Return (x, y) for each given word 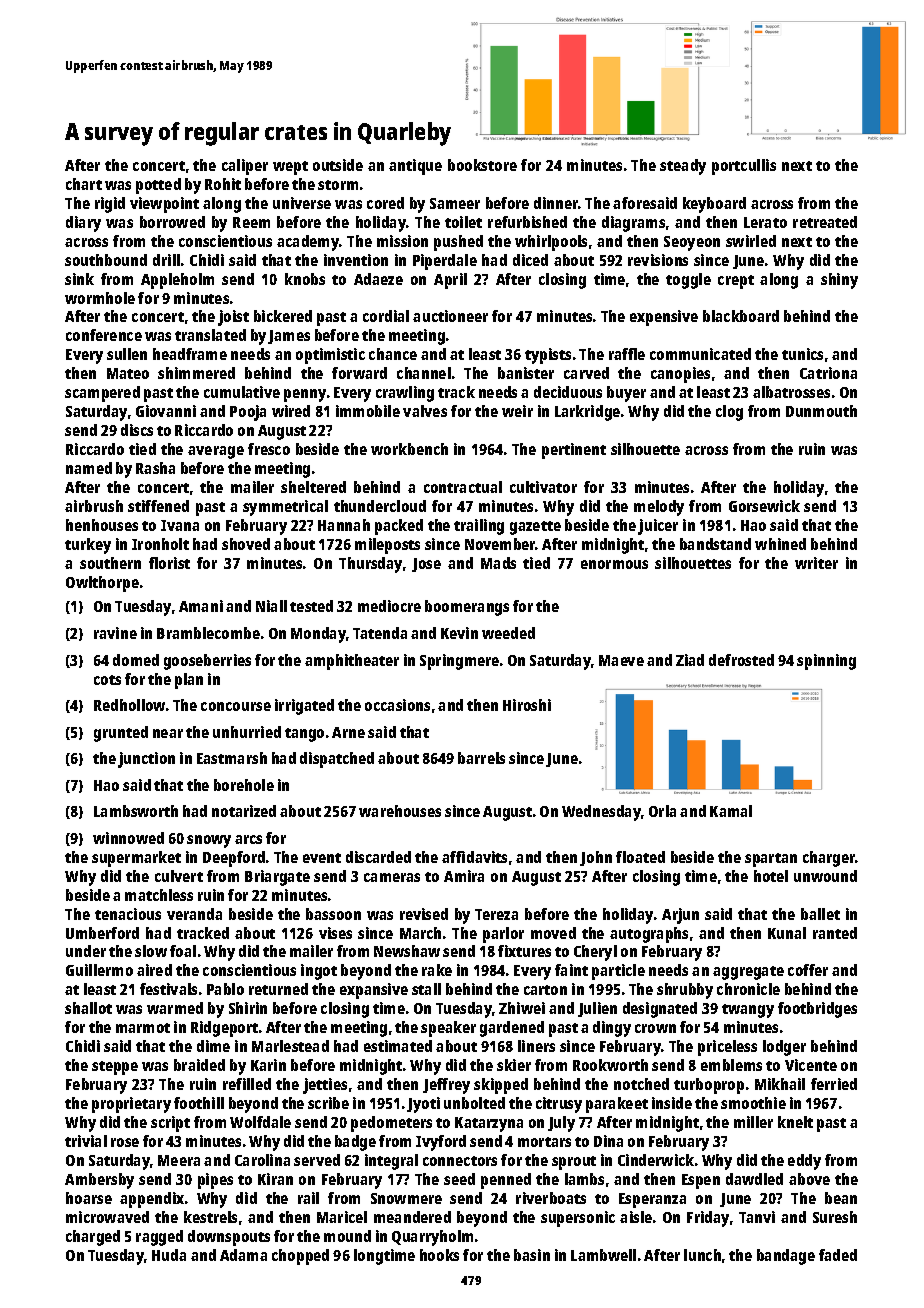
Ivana (180, 525)
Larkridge (587, 413)
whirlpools (551, 243)
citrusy (559, 1105)
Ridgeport (224, 1029)
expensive (664, 318)
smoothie (753, 1103)
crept (736, 282)
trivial (86, 1141)
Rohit (223, 184)
